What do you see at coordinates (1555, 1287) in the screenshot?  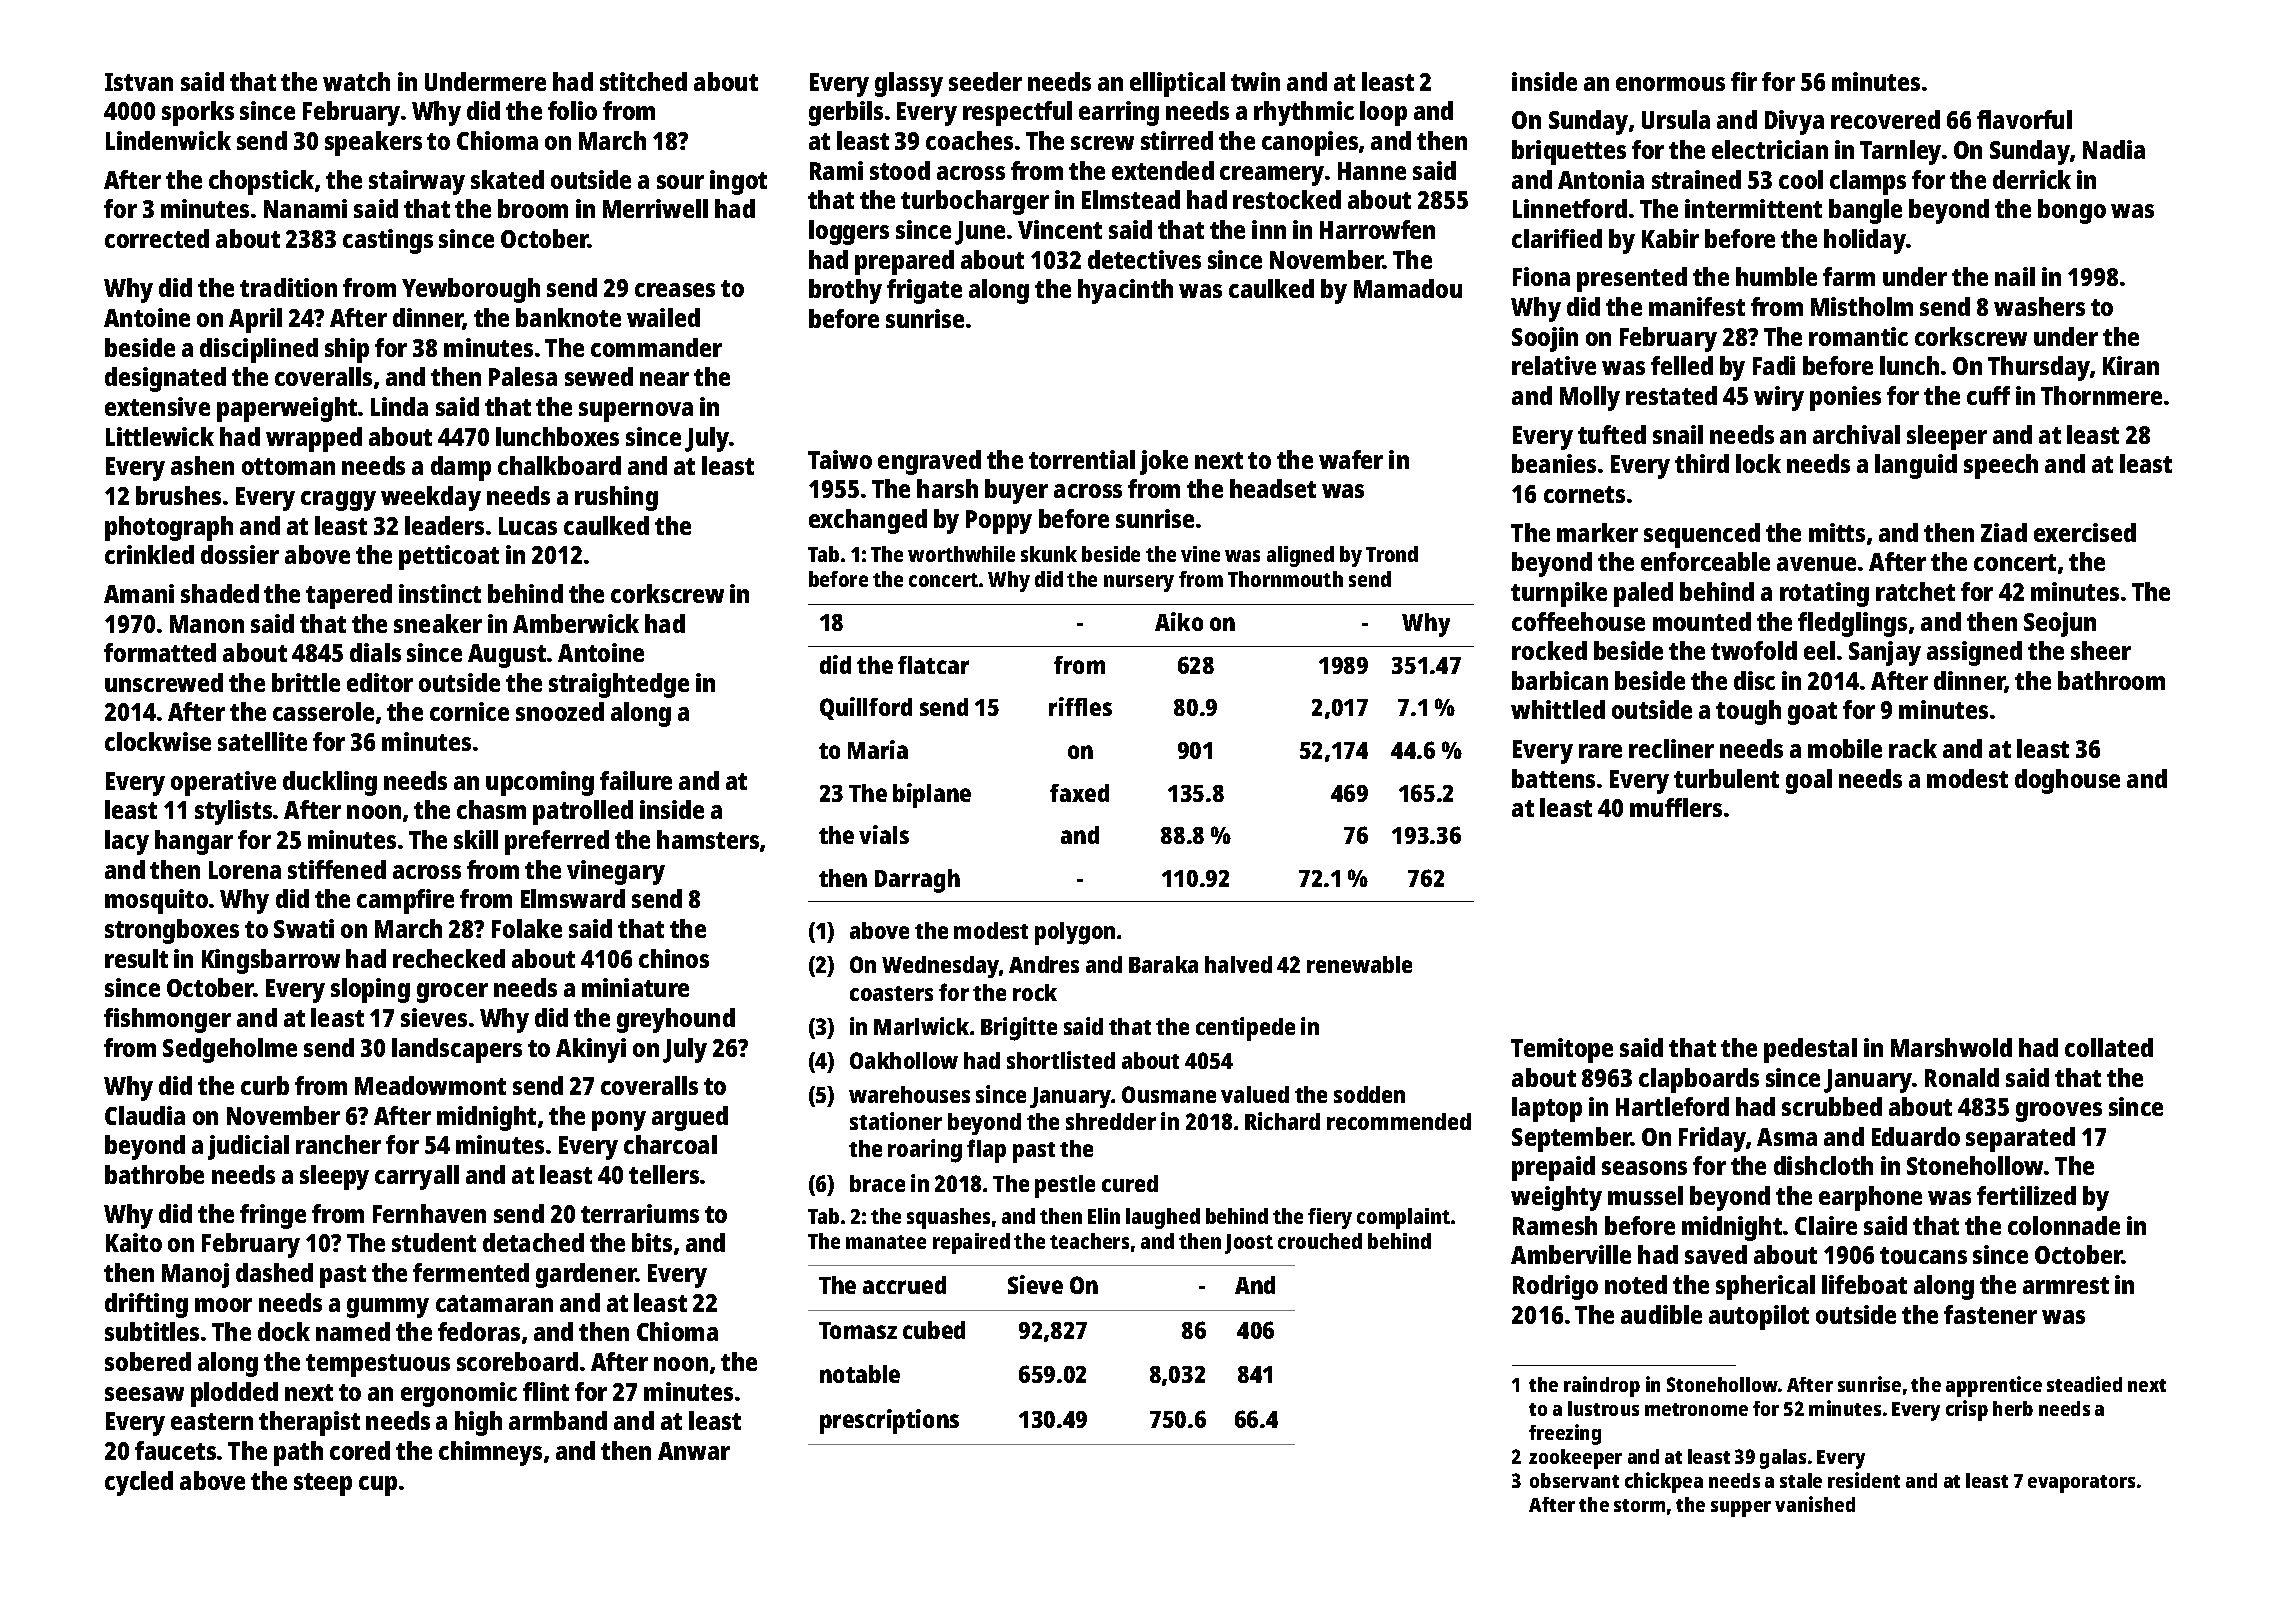 I see `Rodrigo` at bounding box center [1555, 1287].
